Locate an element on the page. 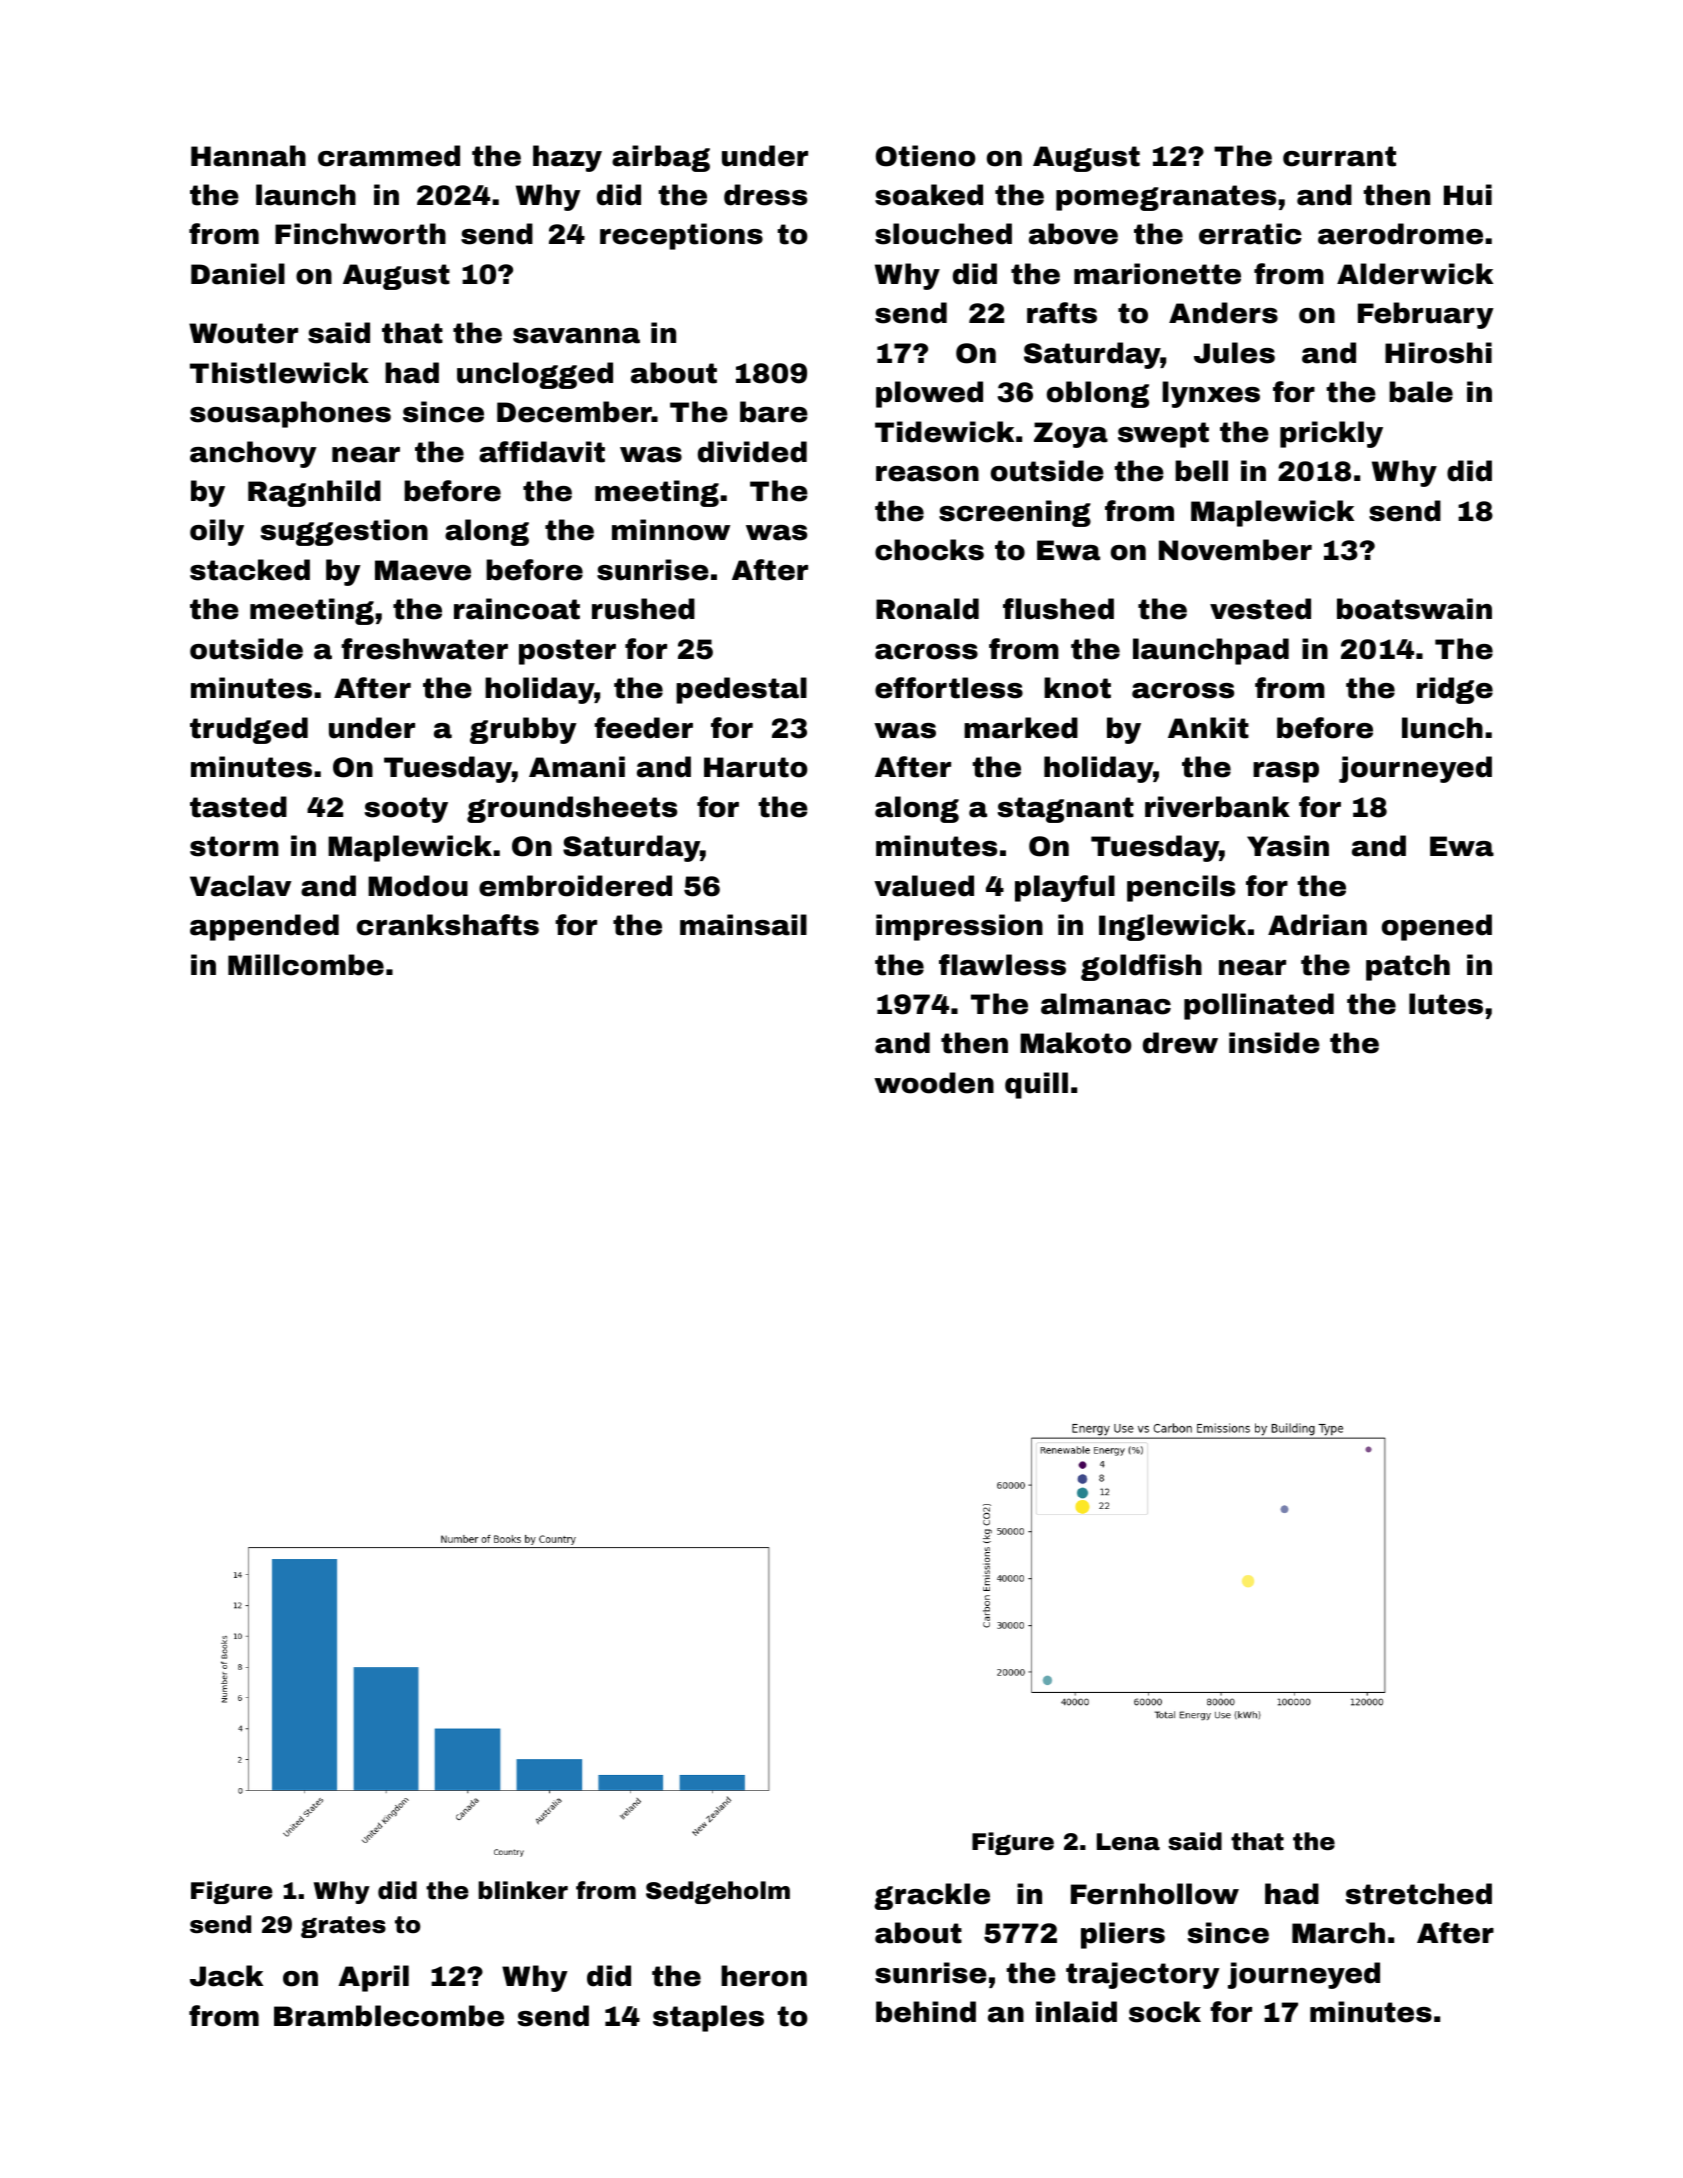  patch is located at coordinates (1408, 967).
